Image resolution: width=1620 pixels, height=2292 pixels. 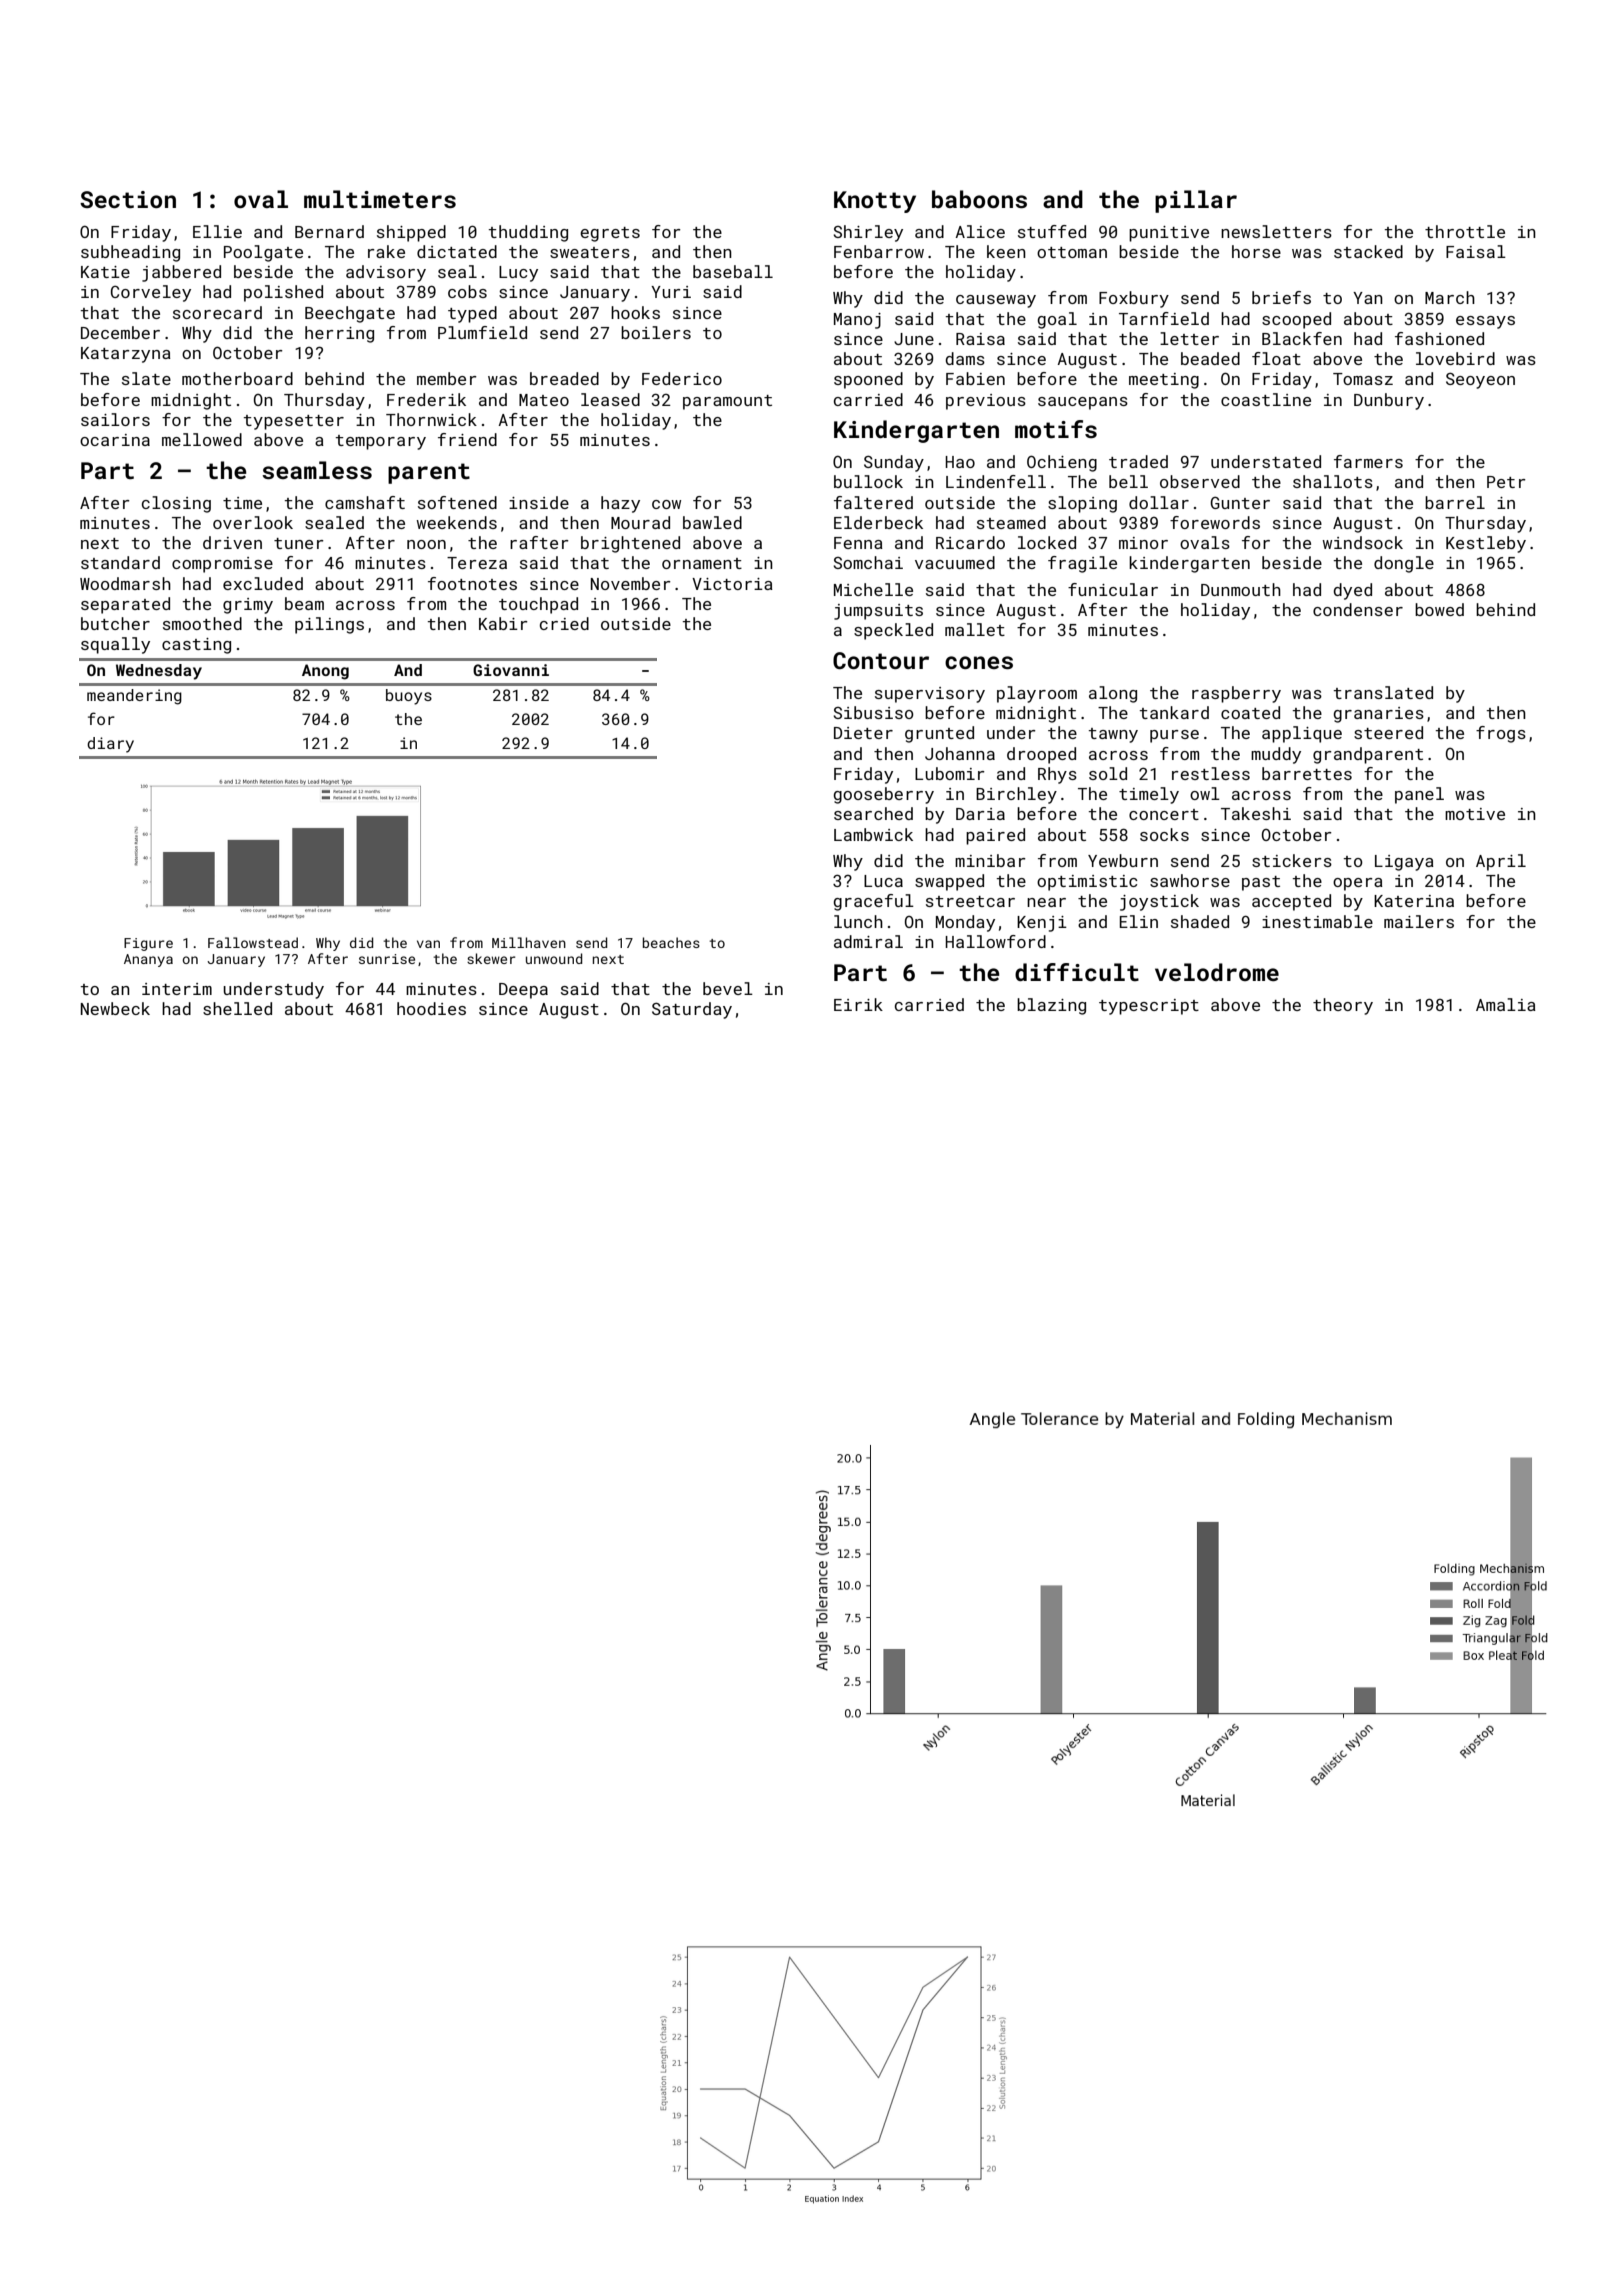 I want to click on Shirley, so click(x=868, y=233).
